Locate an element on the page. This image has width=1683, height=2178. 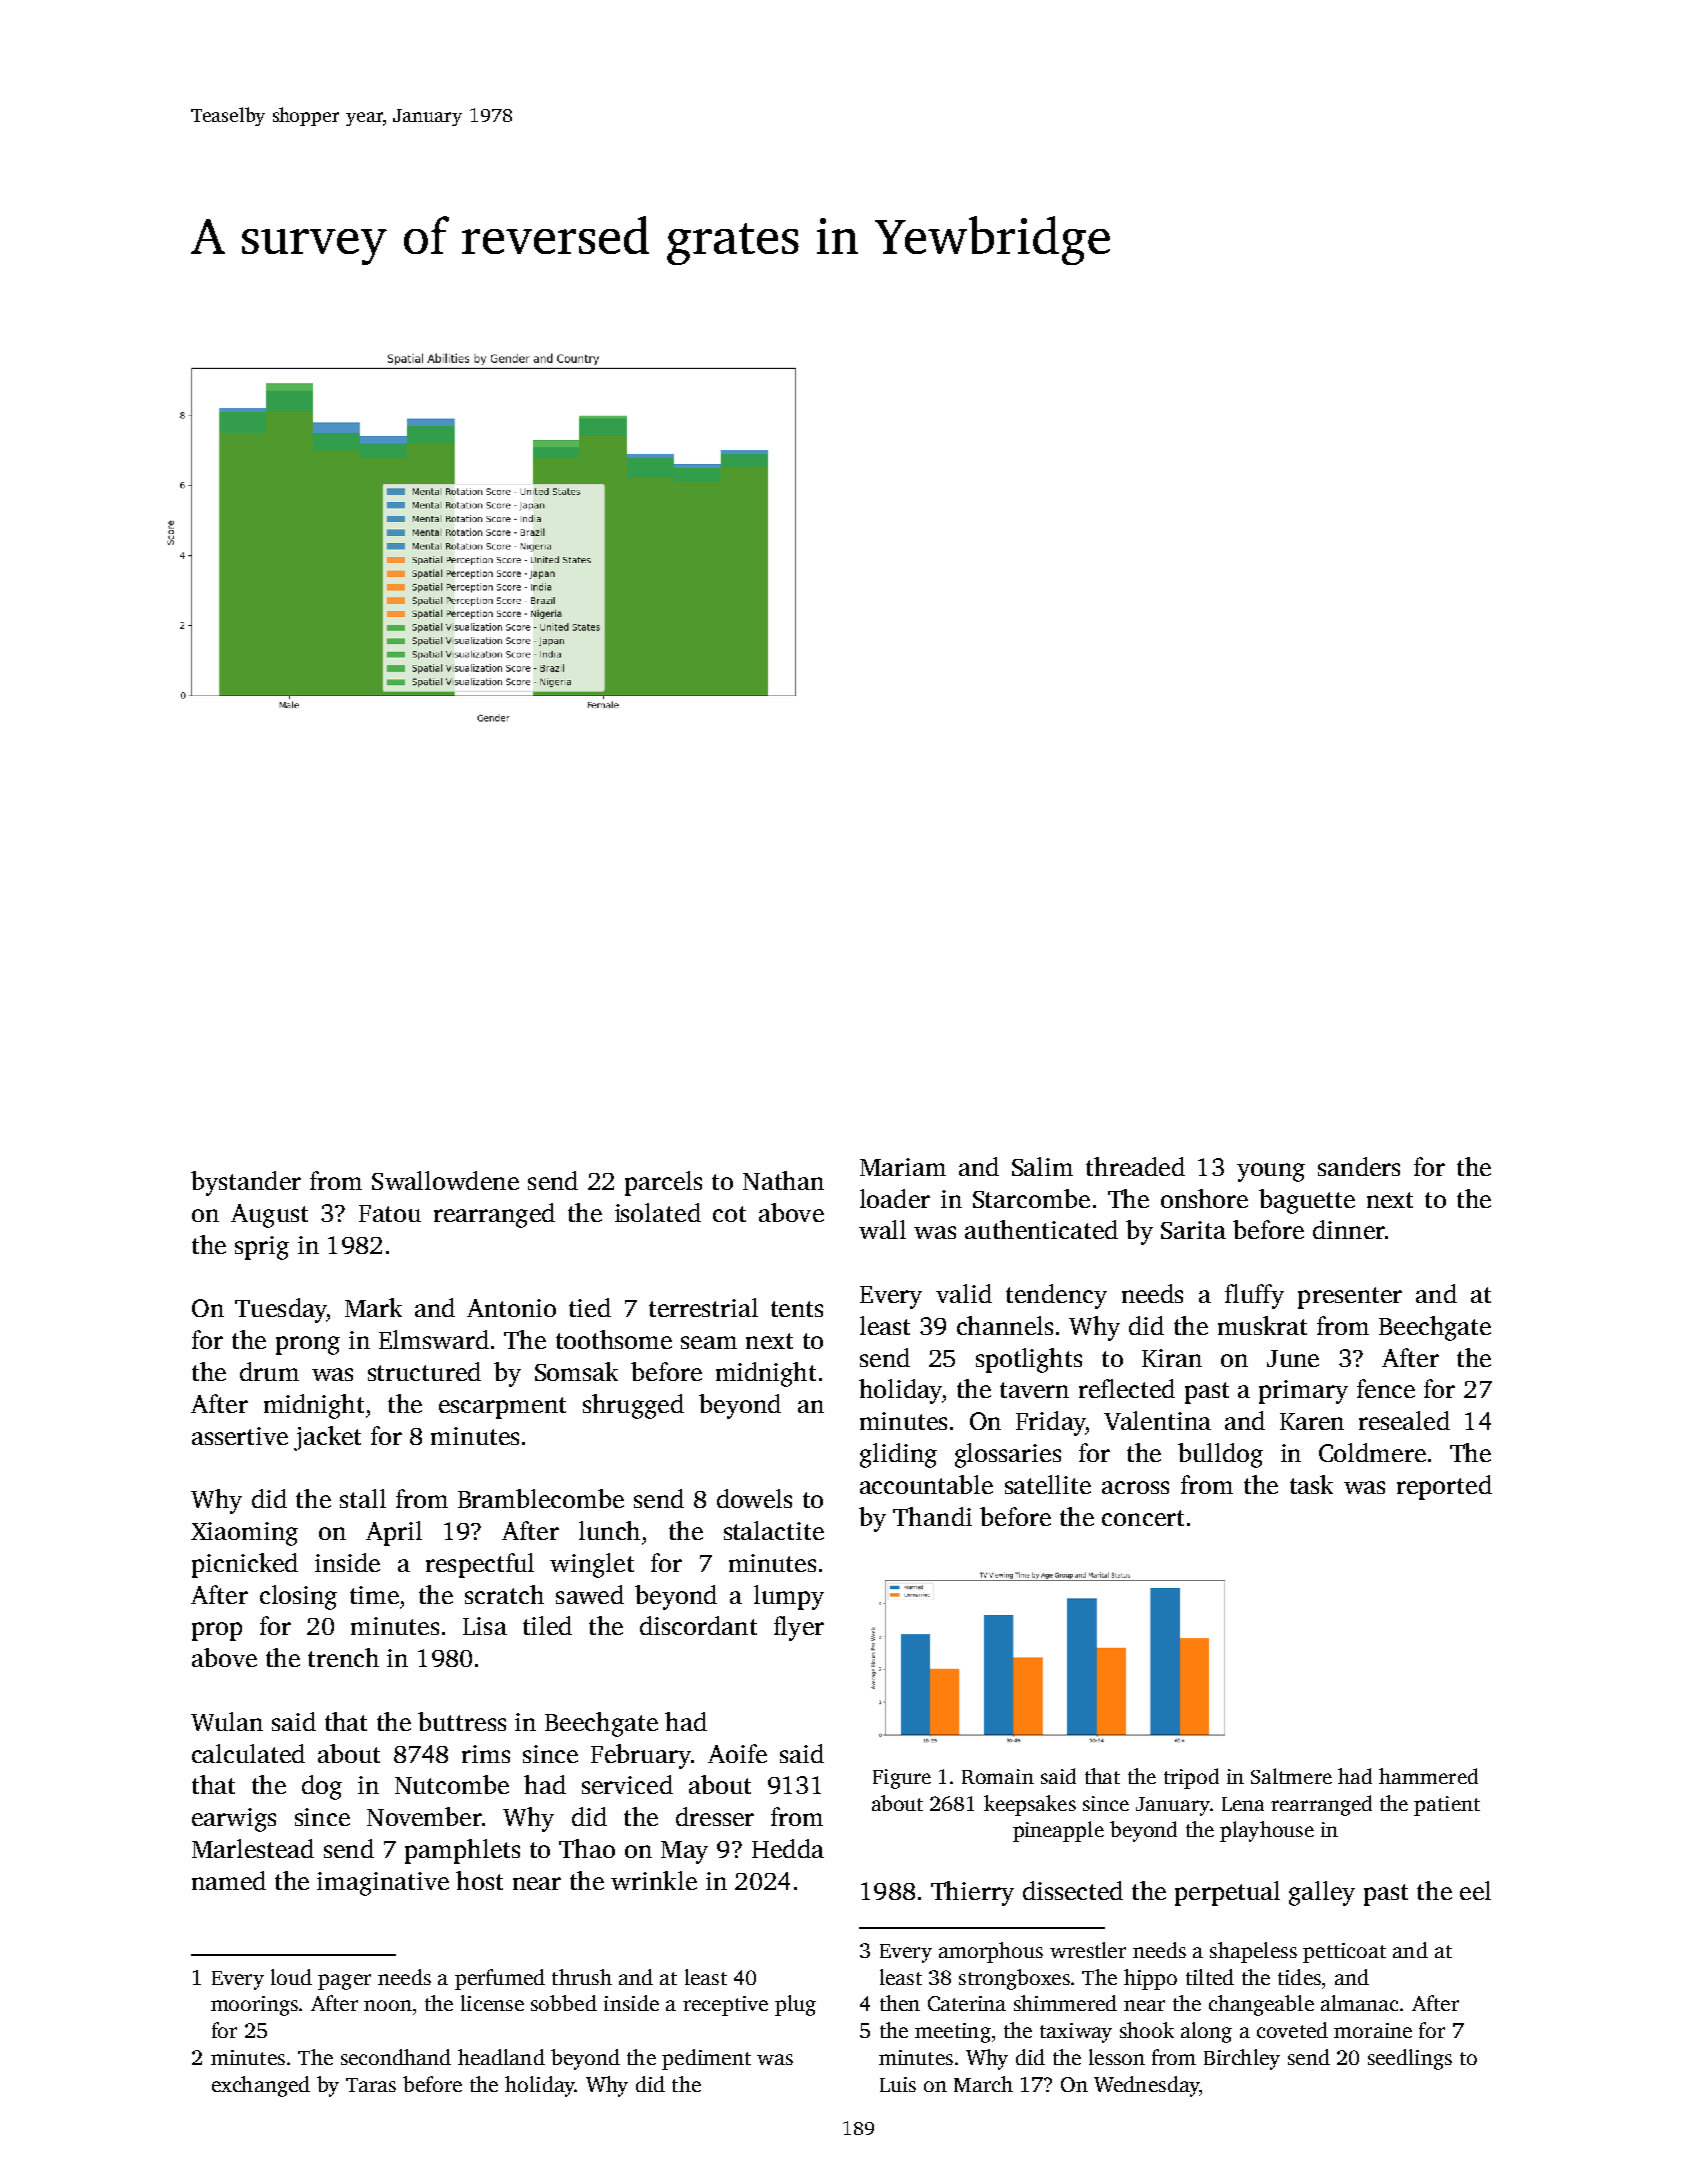
prong is located at coordinates (308, 1345).
